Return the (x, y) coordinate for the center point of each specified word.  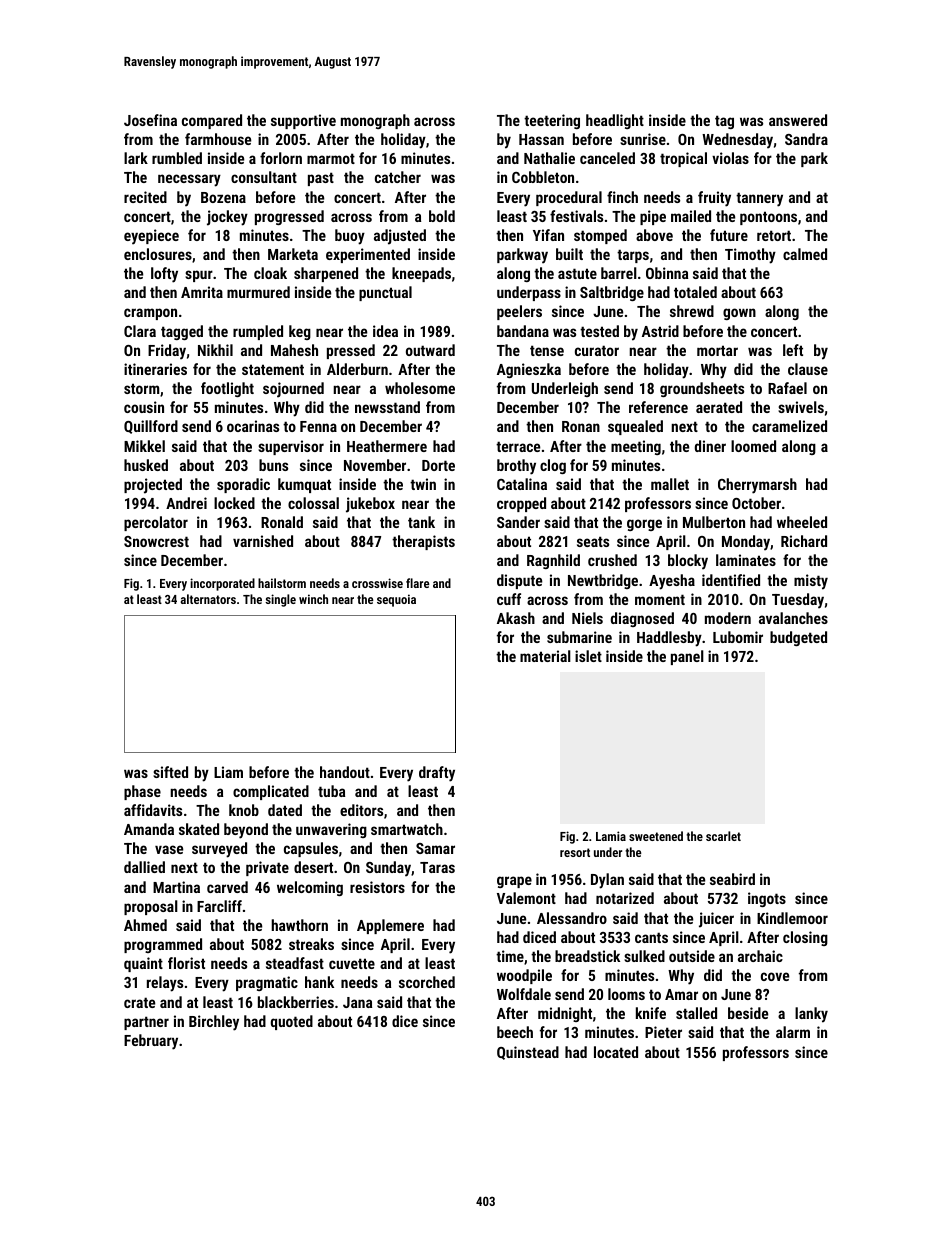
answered (798, 120)
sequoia (396, 600)
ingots (767, 899)
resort (575, 852)
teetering (552, 121)
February (151, 1042)
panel (687, 657)
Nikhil (215, 350)
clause (808, 369)
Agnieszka (529, 370)
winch (313, 599)
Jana (357, 1002)
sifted (170, 772)
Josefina (150, 120)
